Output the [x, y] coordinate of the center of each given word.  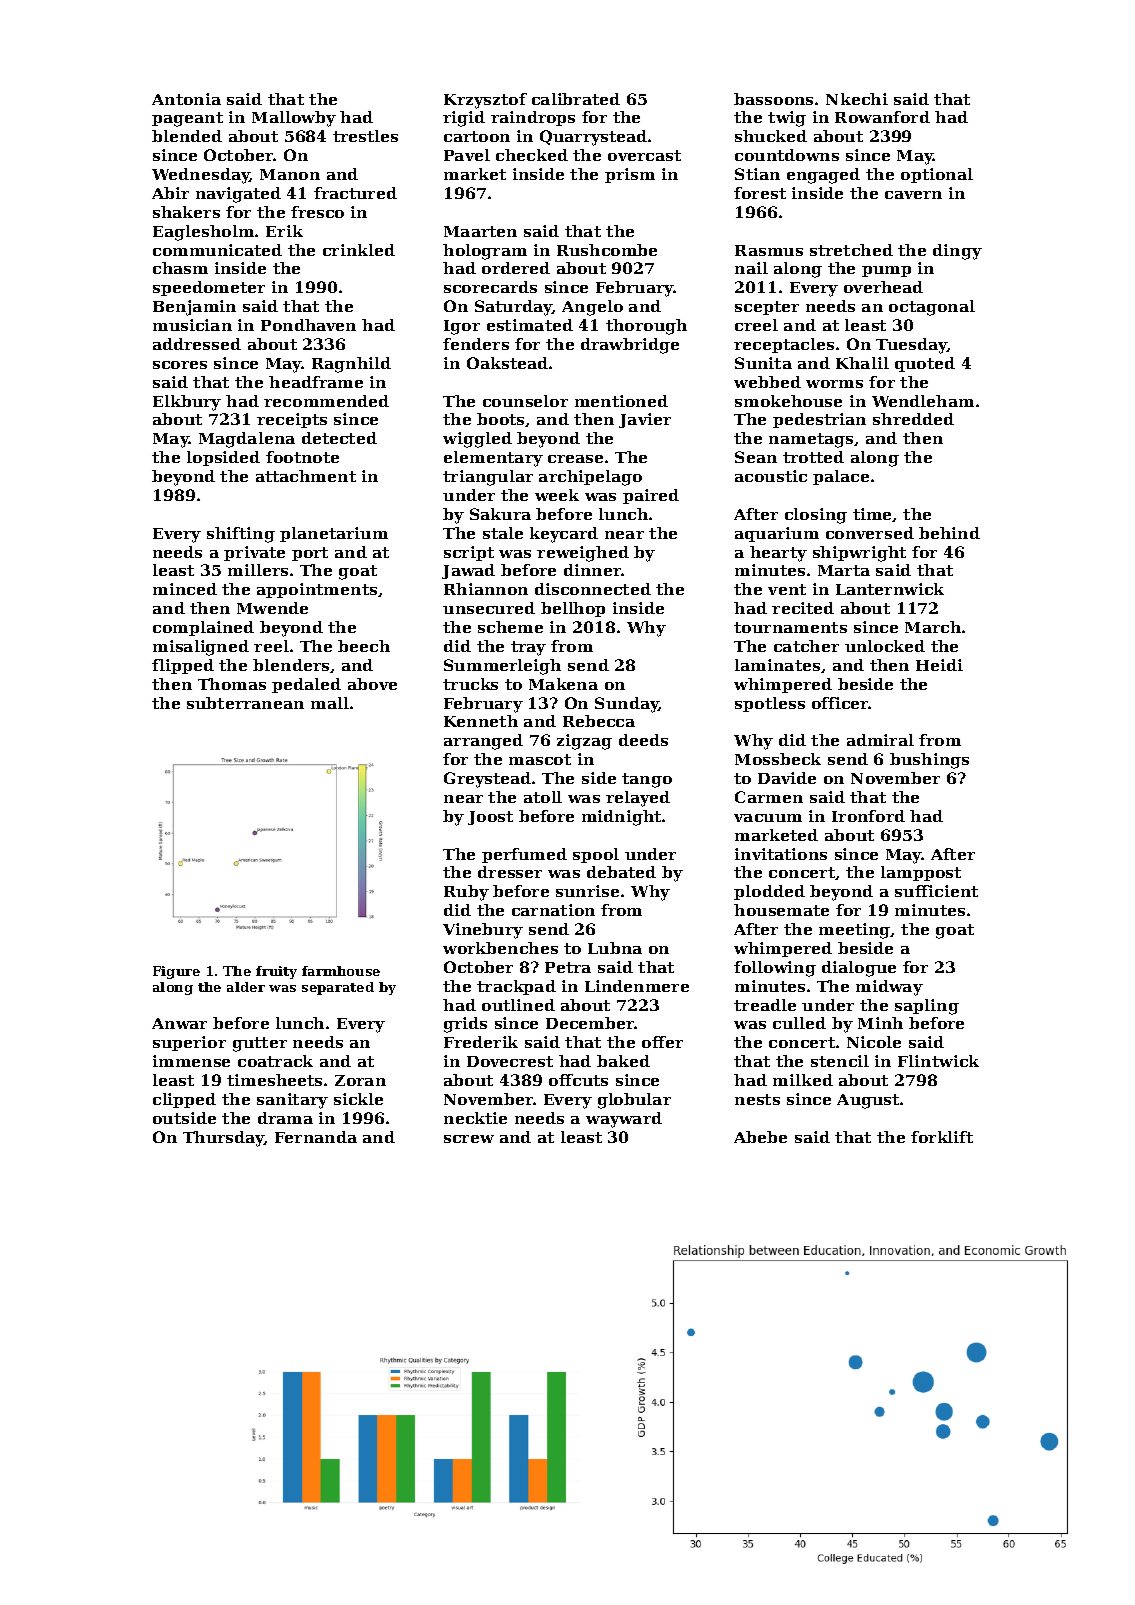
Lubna [615, 948]
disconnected [593, 589]
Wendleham [923, 401]
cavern [913, 195]
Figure [176, 972]
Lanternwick [890, 589]
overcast [644, 155]
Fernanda [316, 1137]
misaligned [201, 648]
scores [180, 365]
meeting [855, 931]
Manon [290, 174]
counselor [525, 401]
